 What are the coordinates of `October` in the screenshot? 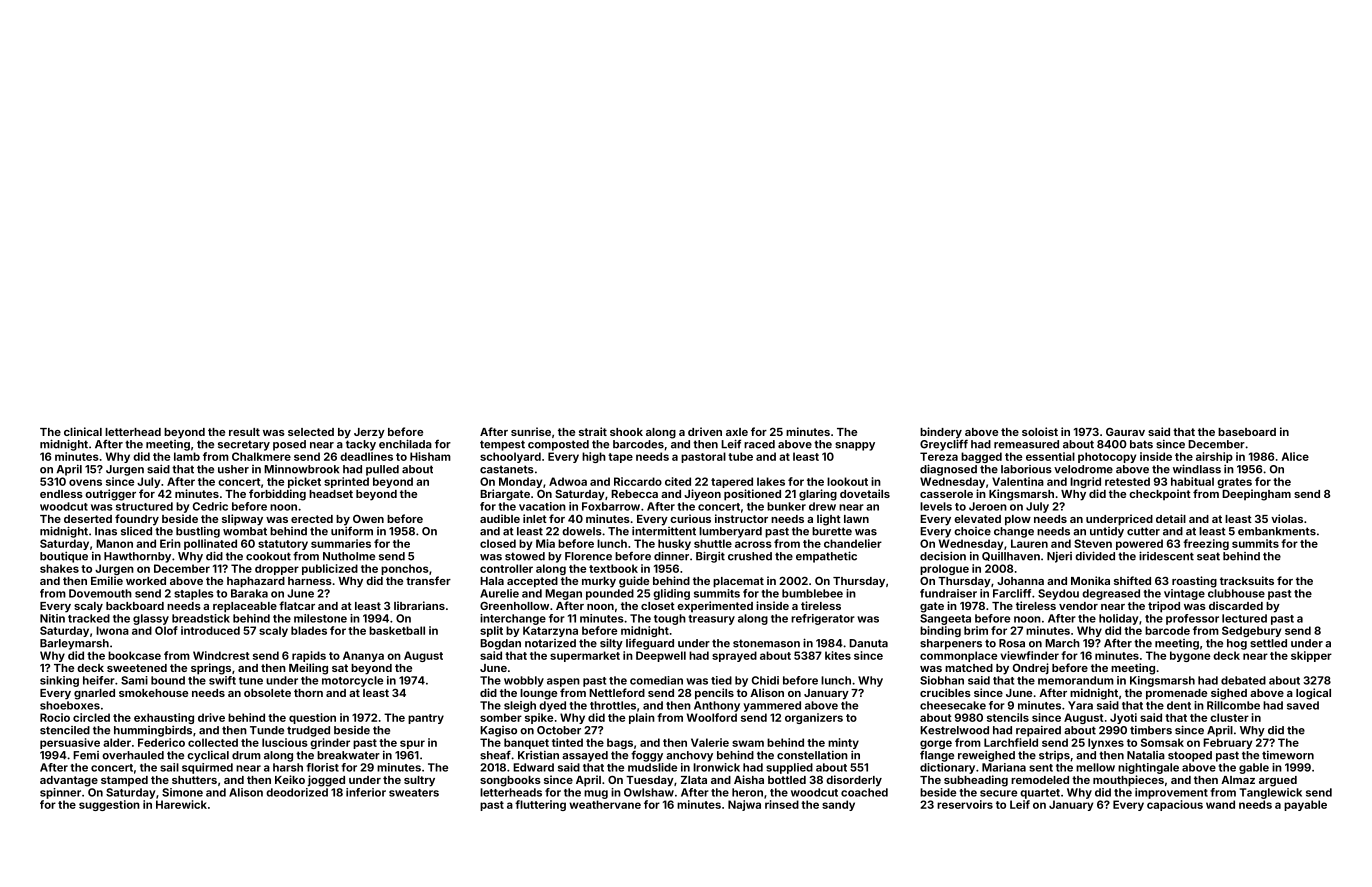 It's located at (559, 730).
